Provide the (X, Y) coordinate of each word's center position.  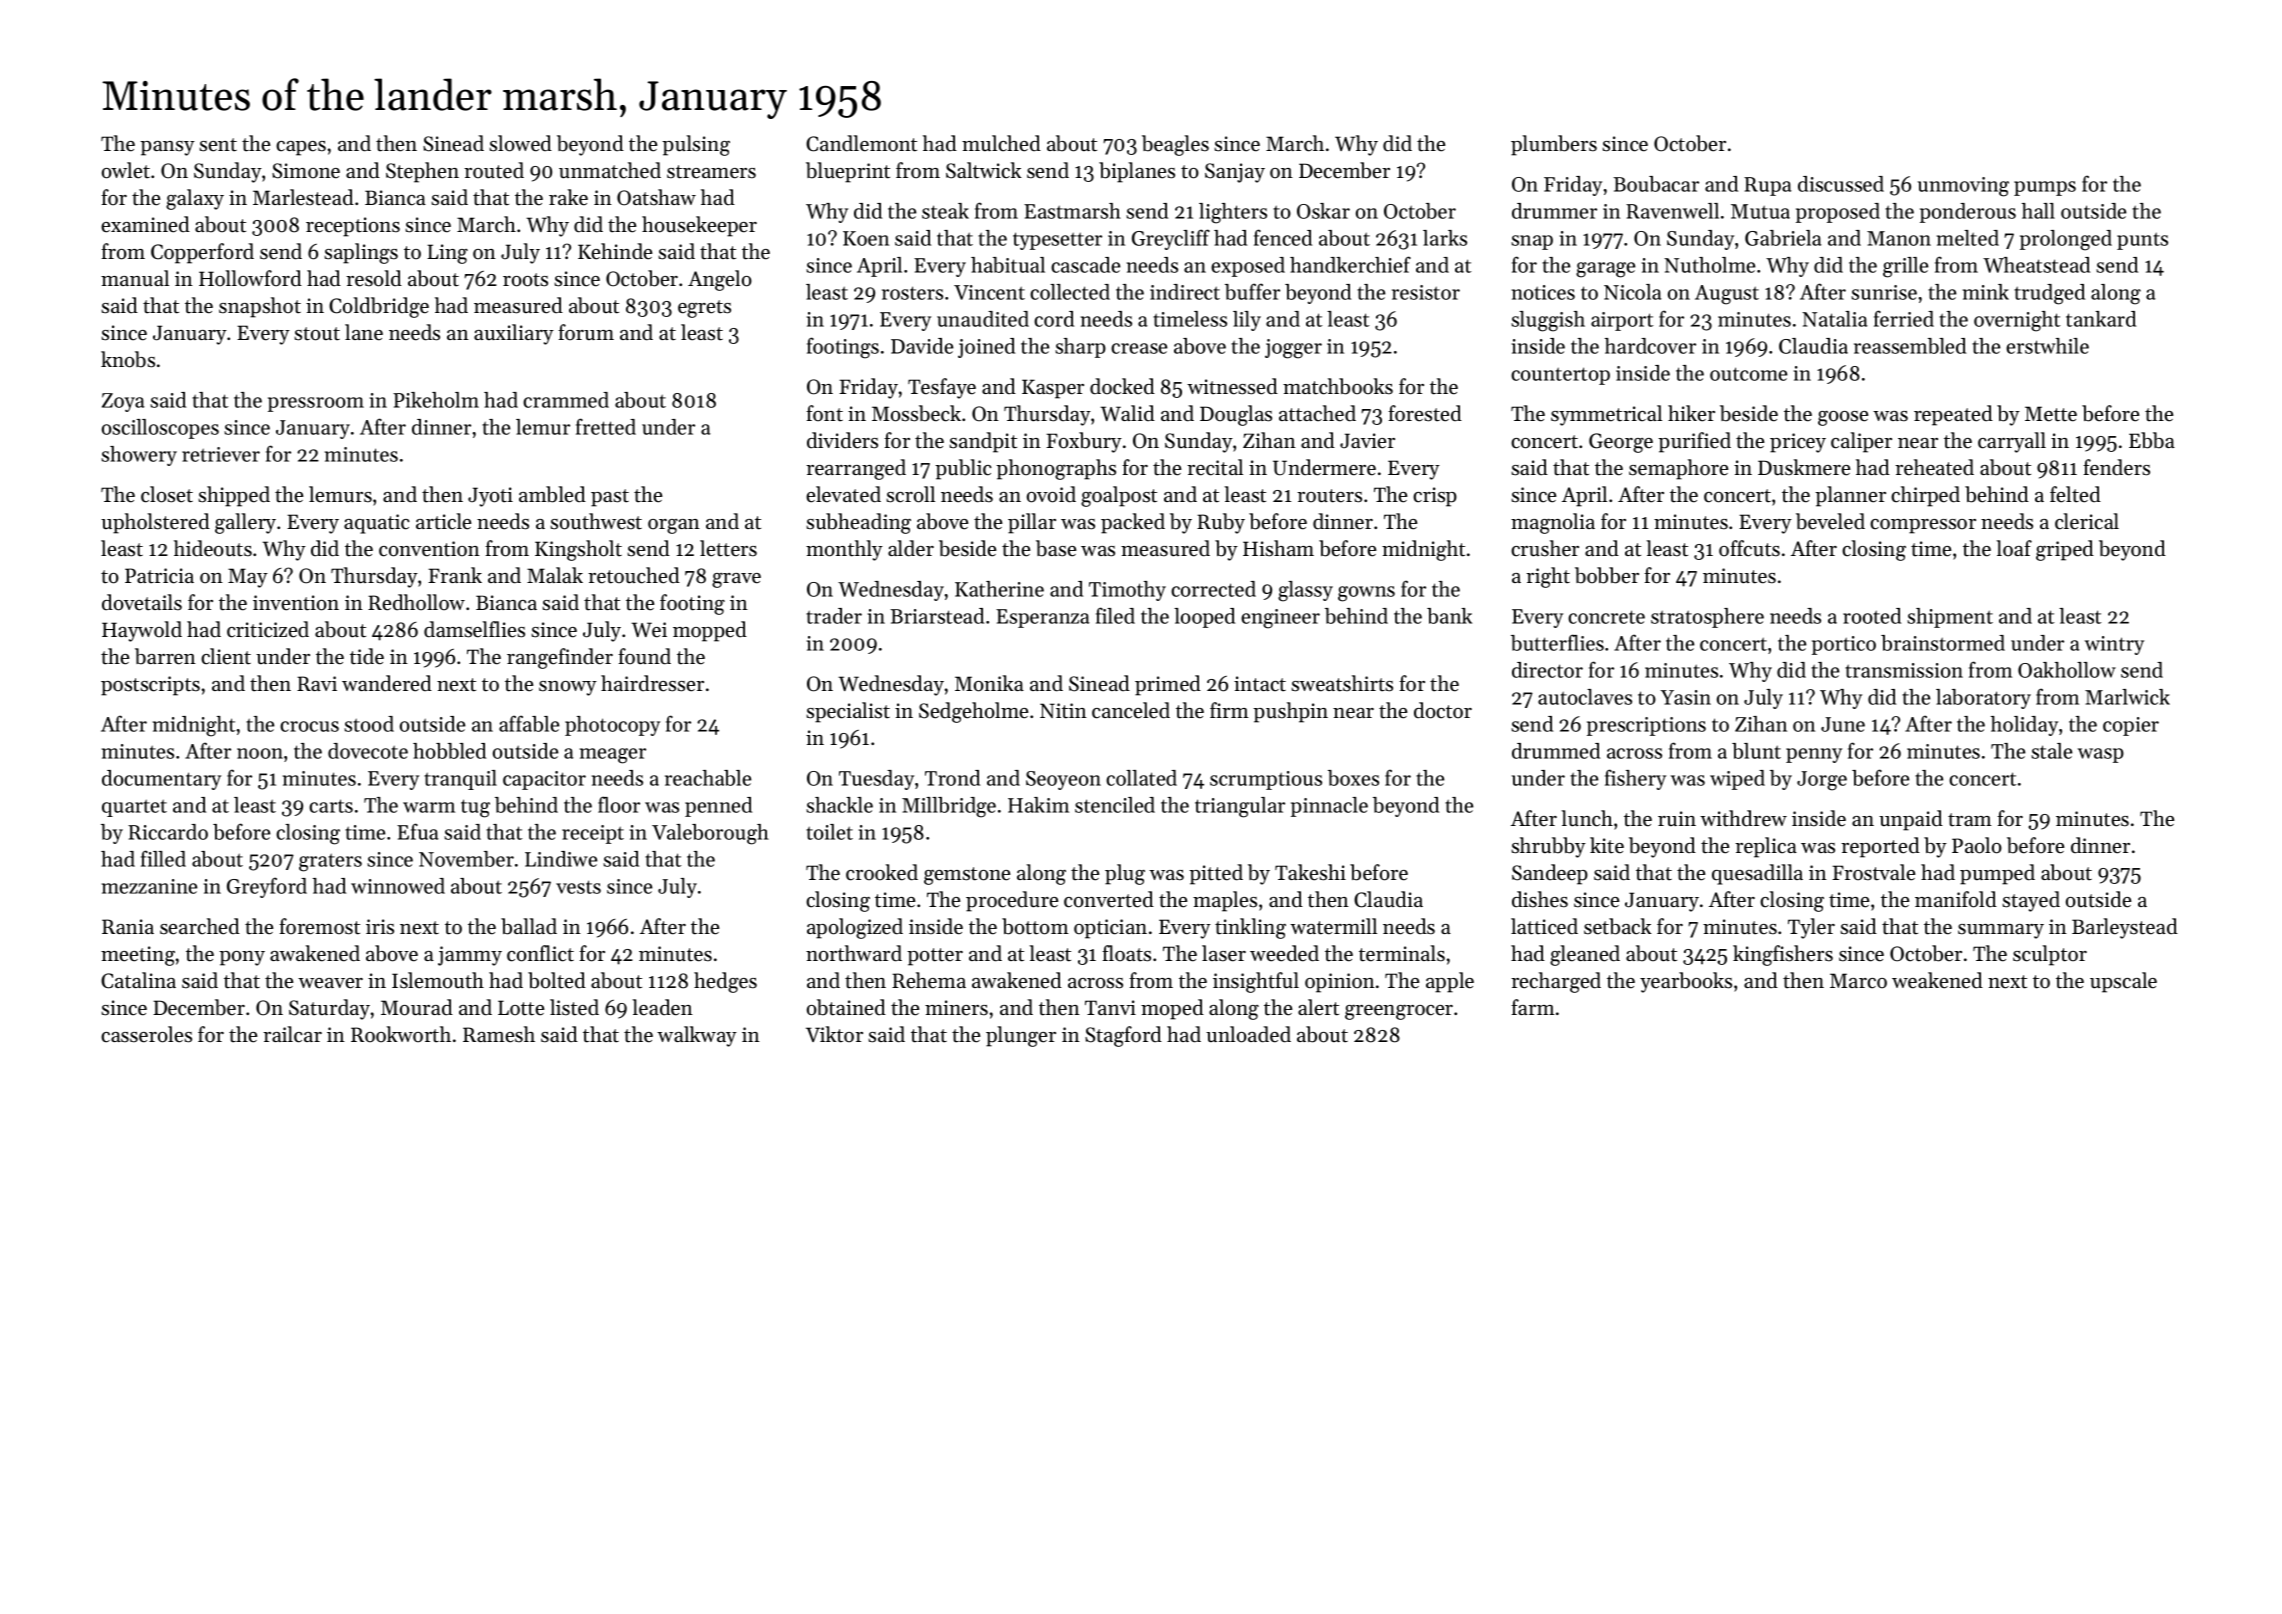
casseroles (146, 1034)
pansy (167, 148)
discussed (1841, 184)
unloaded (1248, 1034)
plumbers (1554, 145)
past (610, 498)
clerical (2087, 521)
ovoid (1051, 494)
